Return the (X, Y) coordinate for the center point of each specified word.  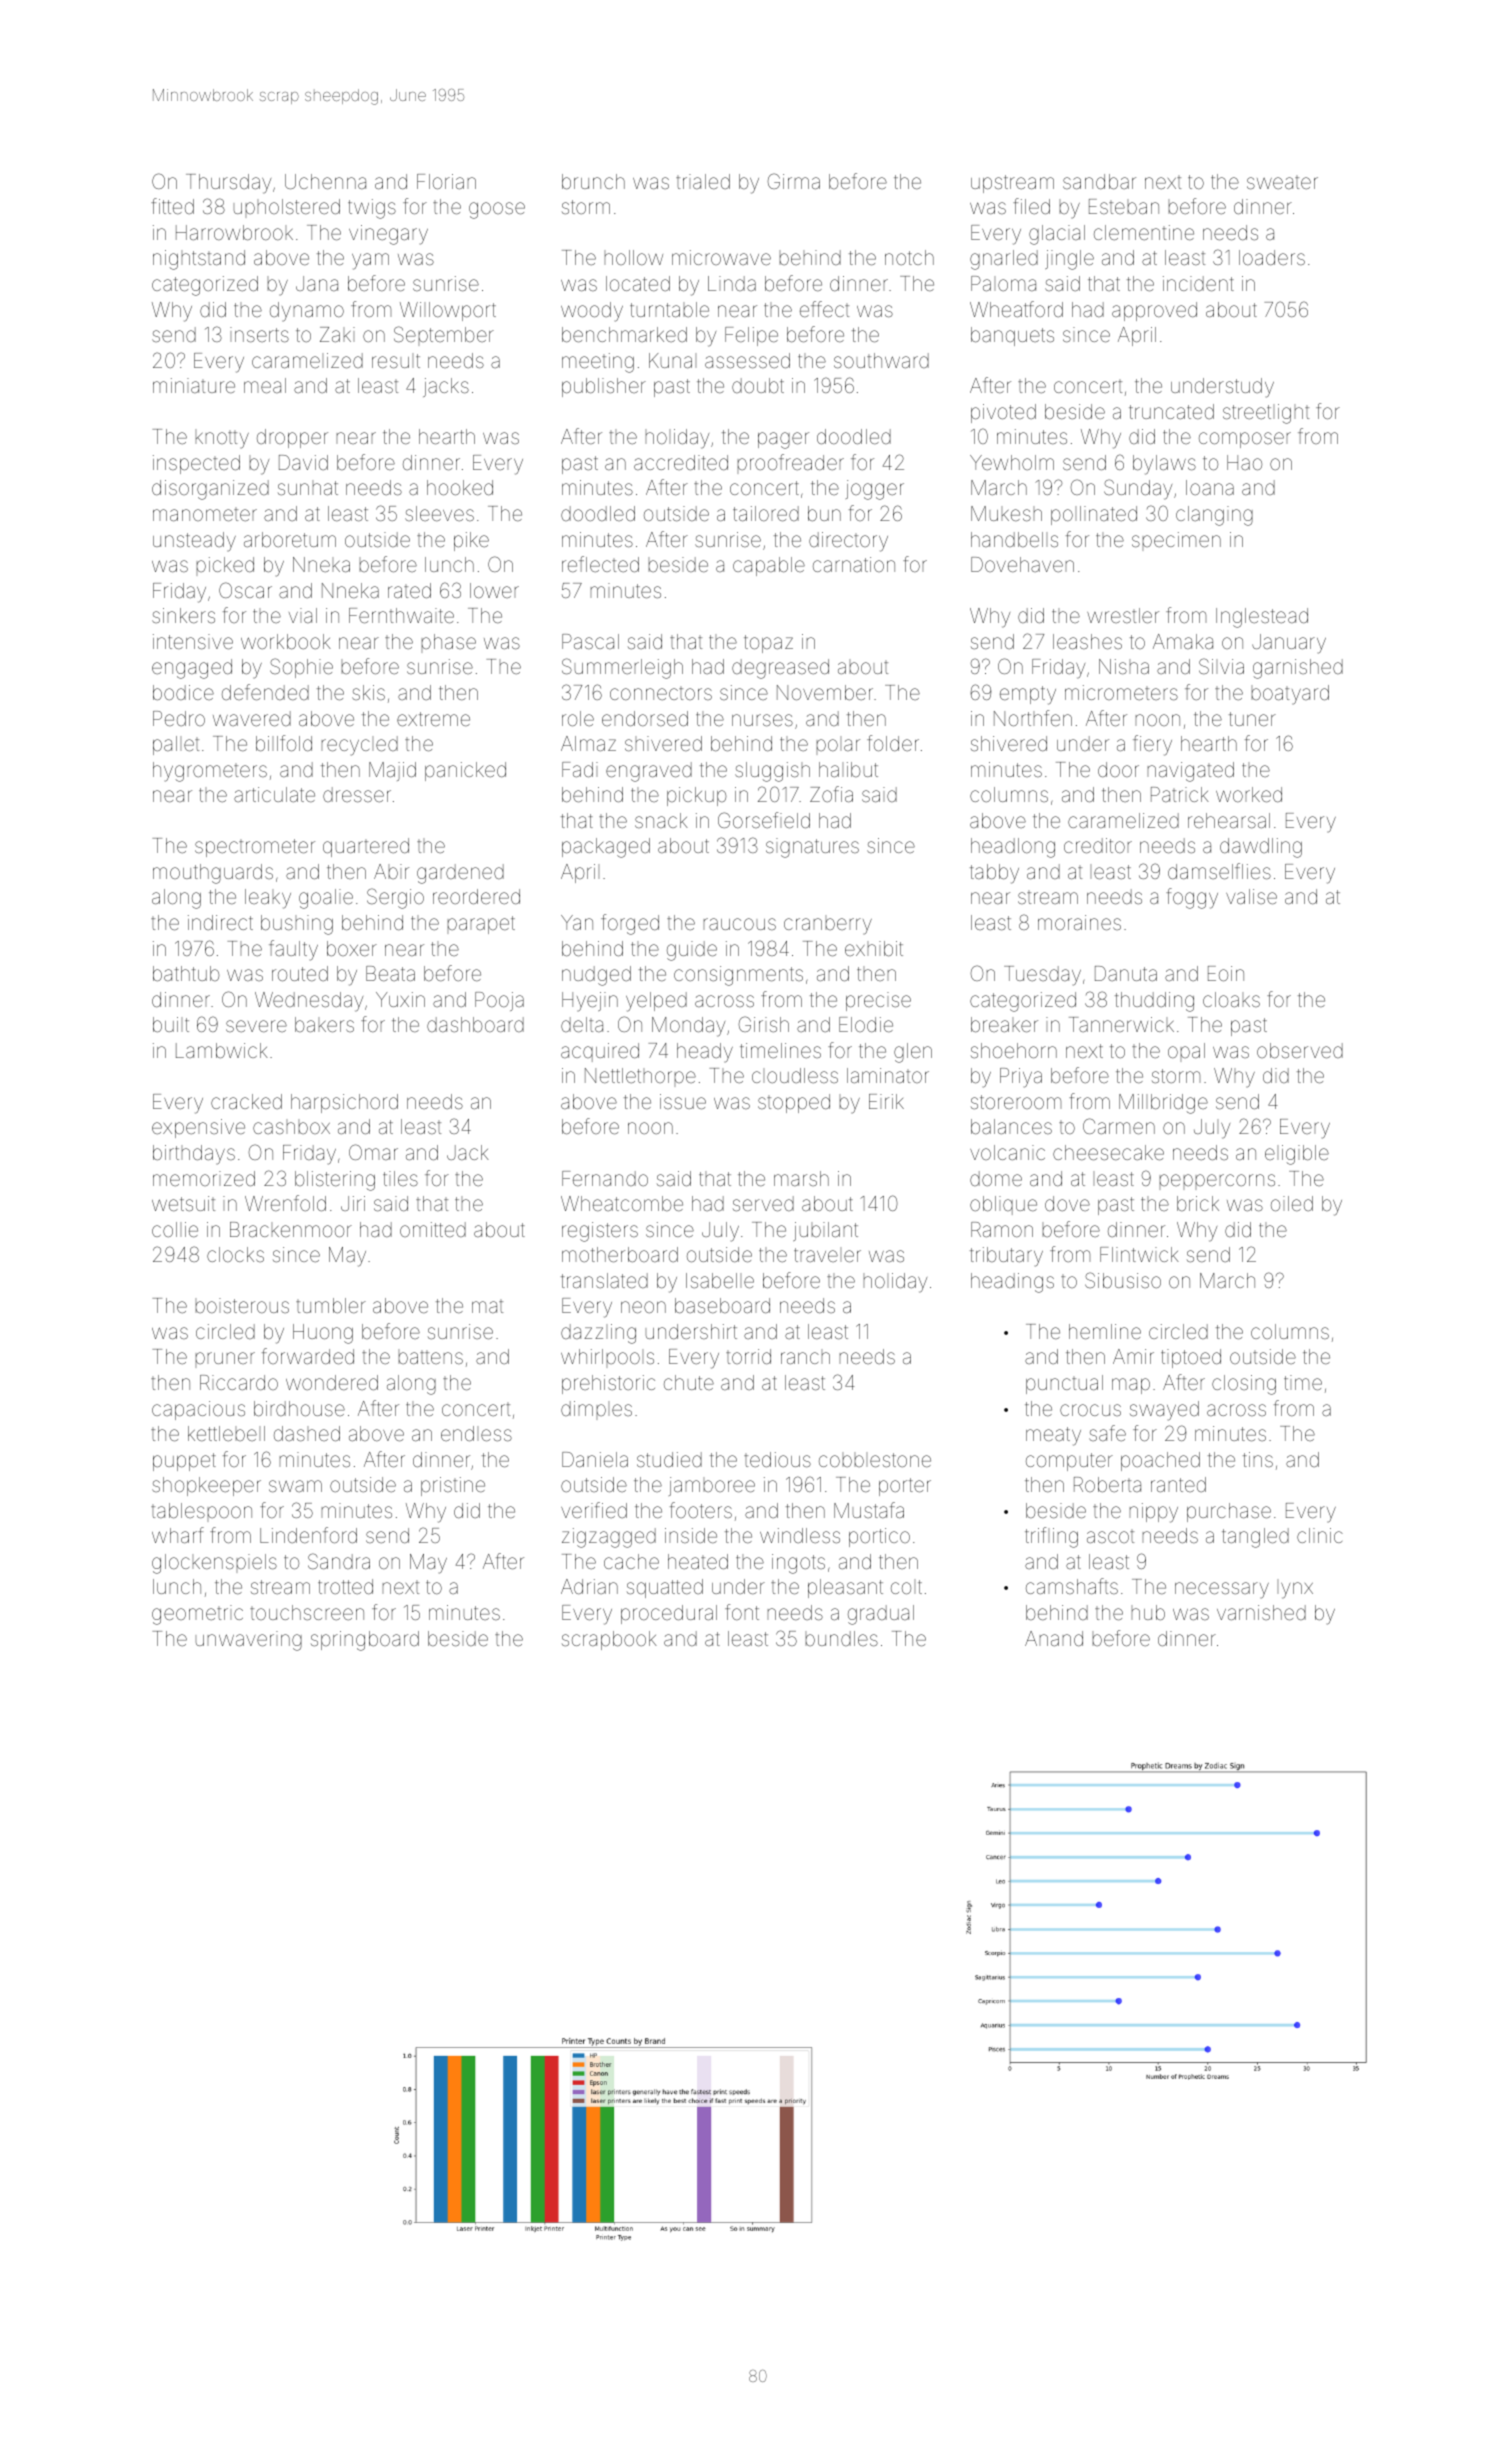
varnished (1261, 1612)
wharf (178, 1535)
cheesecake (1108, 1152)
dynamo (307, 312)
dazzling (598, 1334)
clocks (235, 1254)
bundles (842, 1638)
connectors (661, 694)
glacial (1057, 235)
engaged (192, 669)
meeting (598, 363)
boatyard (1290, 695)
